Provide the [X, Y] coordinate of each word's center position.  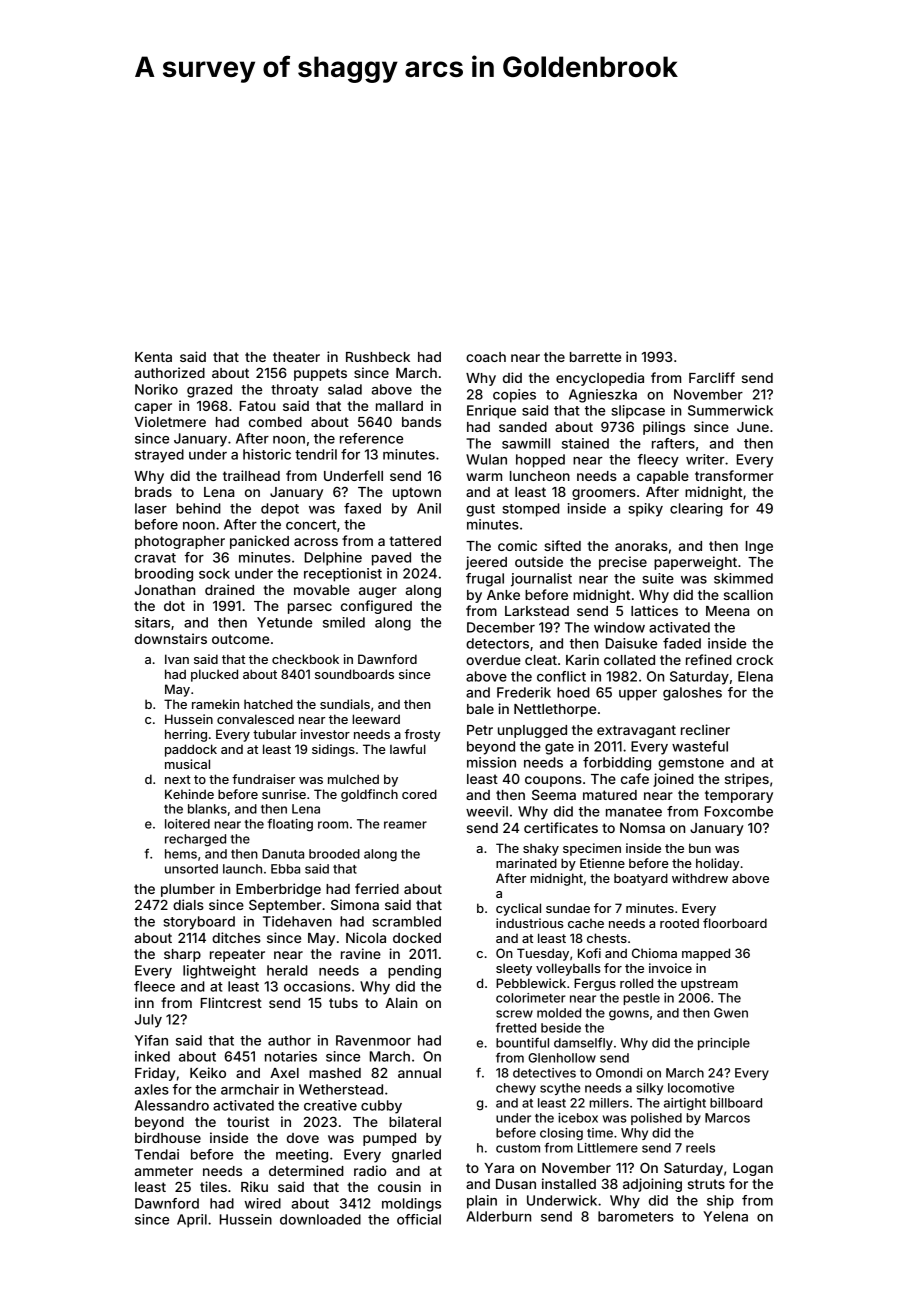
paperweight [695, 563]
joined [673, 780]
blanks [207, 809]
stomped [531, 510]
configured [376, 607]
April [192, 1221]
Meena [727, 611]
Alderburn [498, 1216]
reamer [405, 825]
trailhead [251, 475]
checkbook [305, 659]
